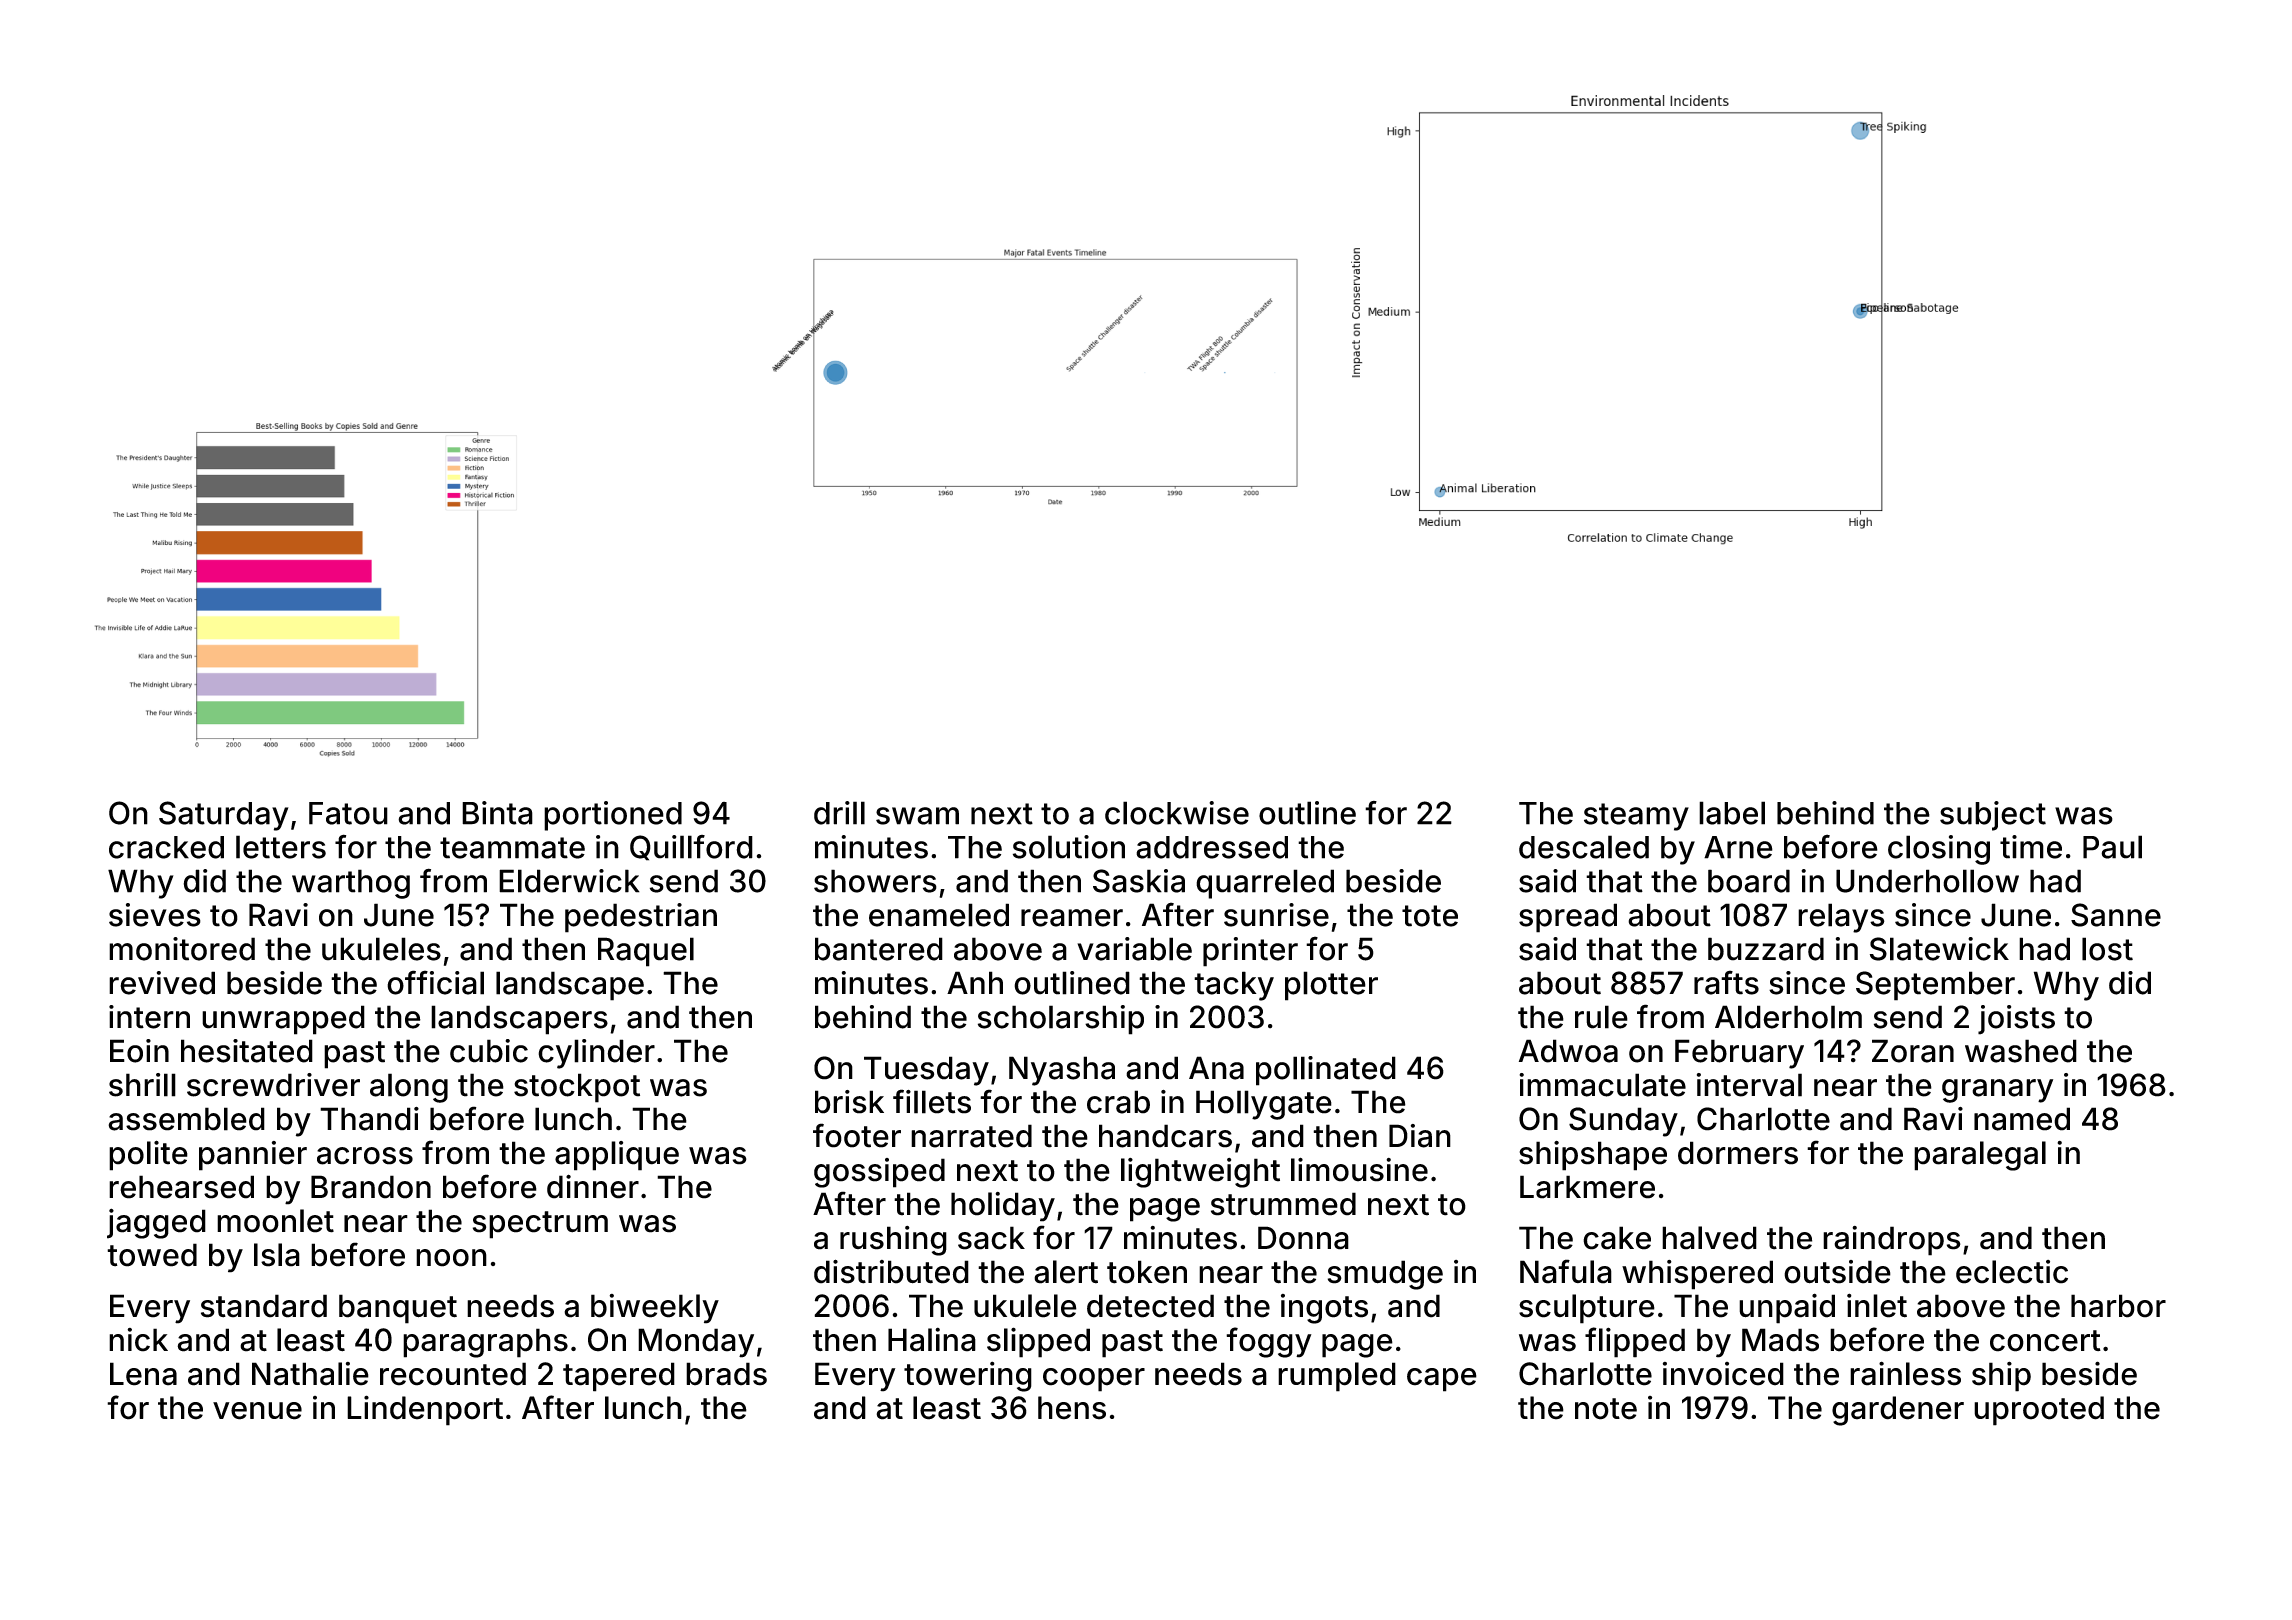 This page has height=1620, width=2292. I want to click on assembled, so click(186, 1119).
